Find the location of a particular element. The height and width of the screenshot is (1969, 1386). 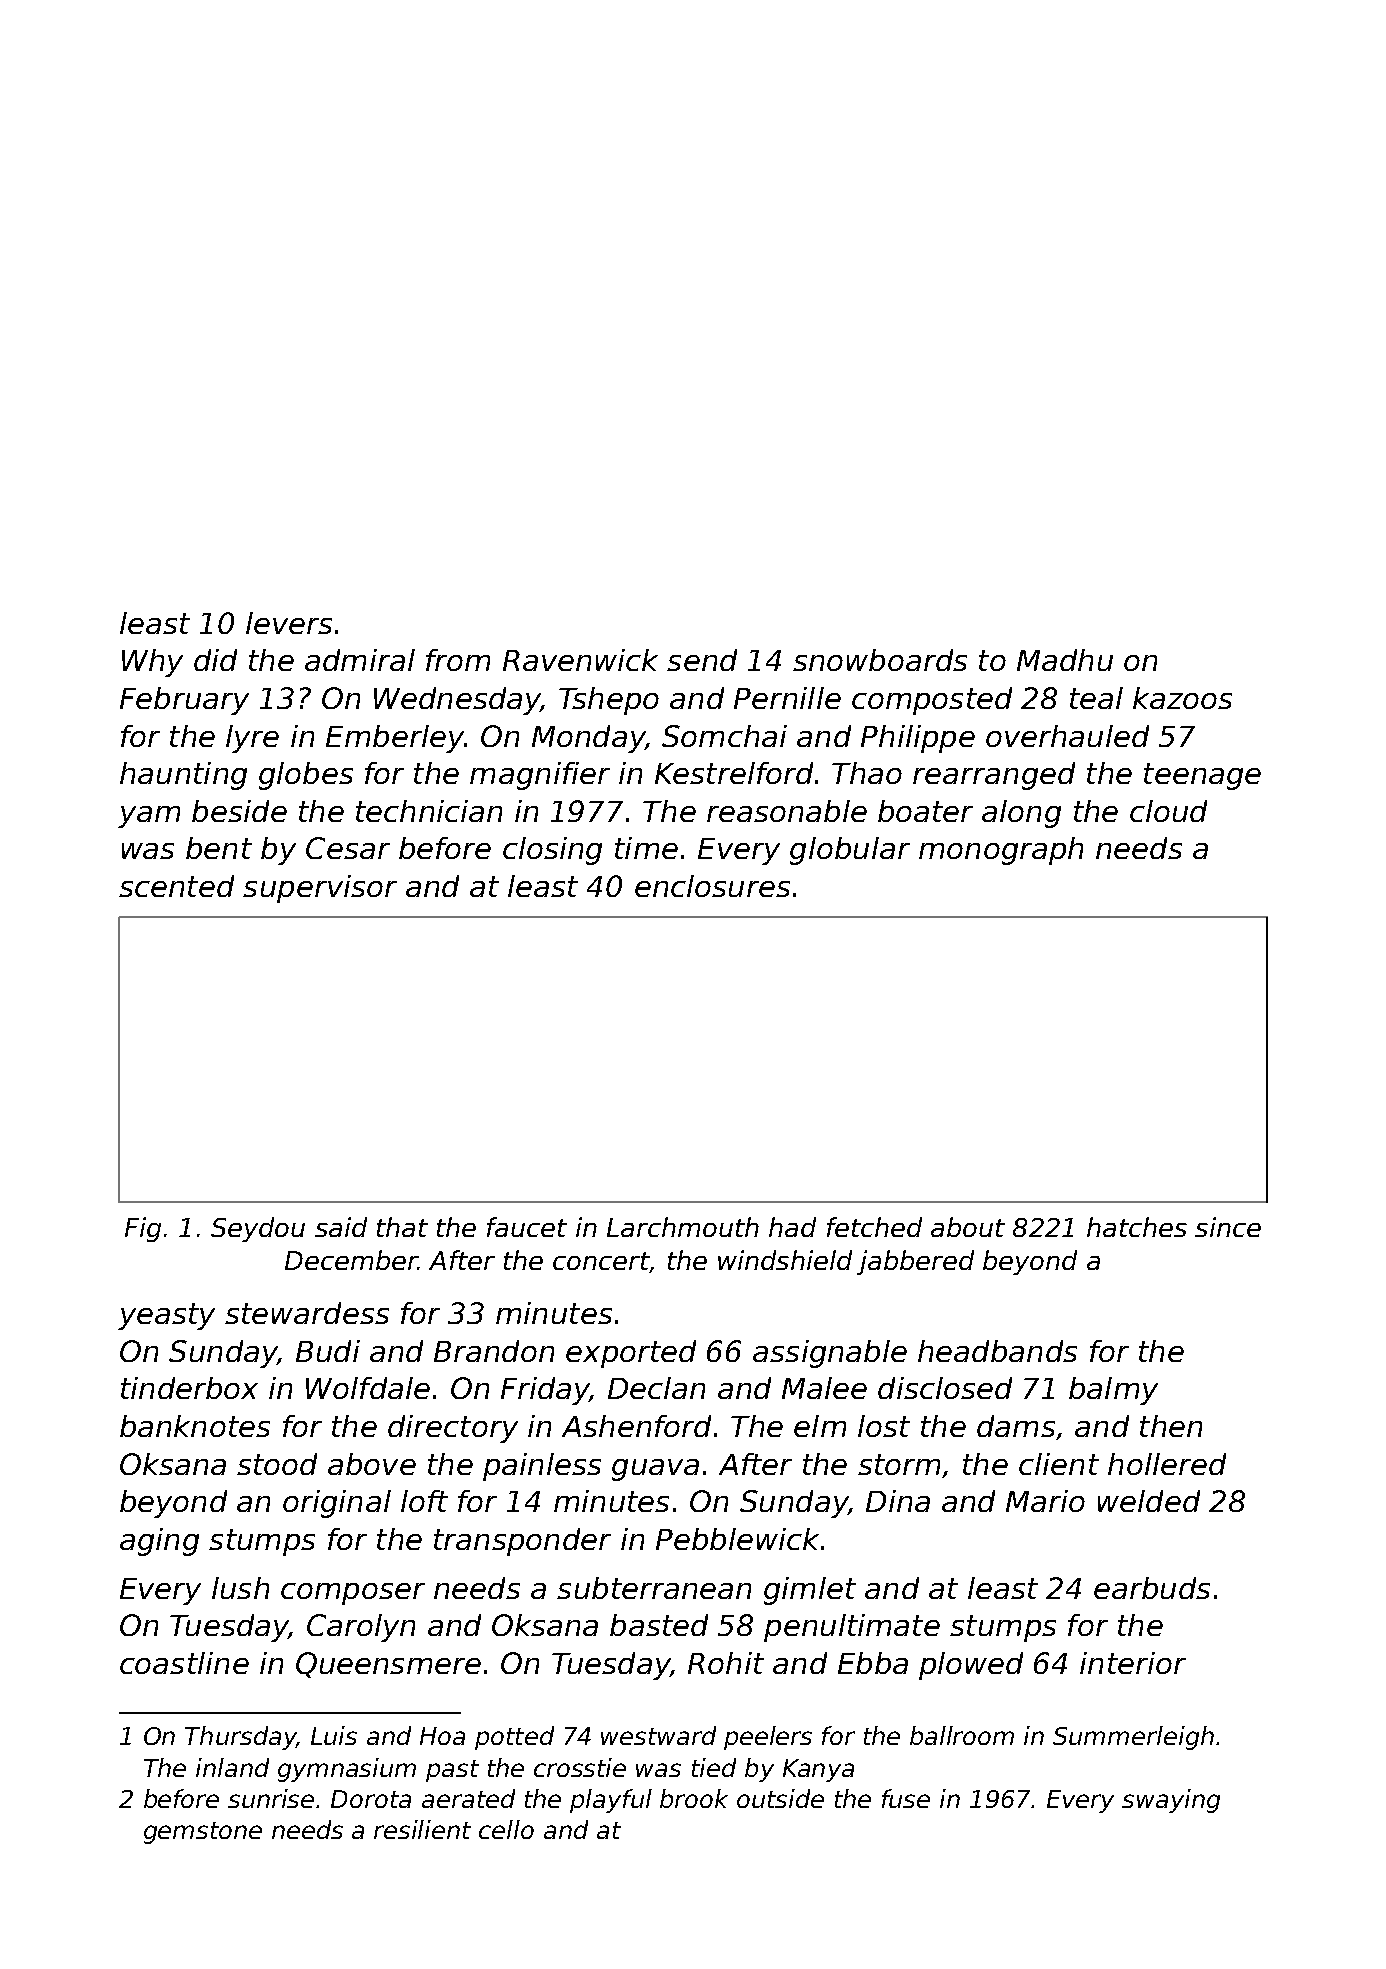

basted is located at coordinates (659, 1625).
